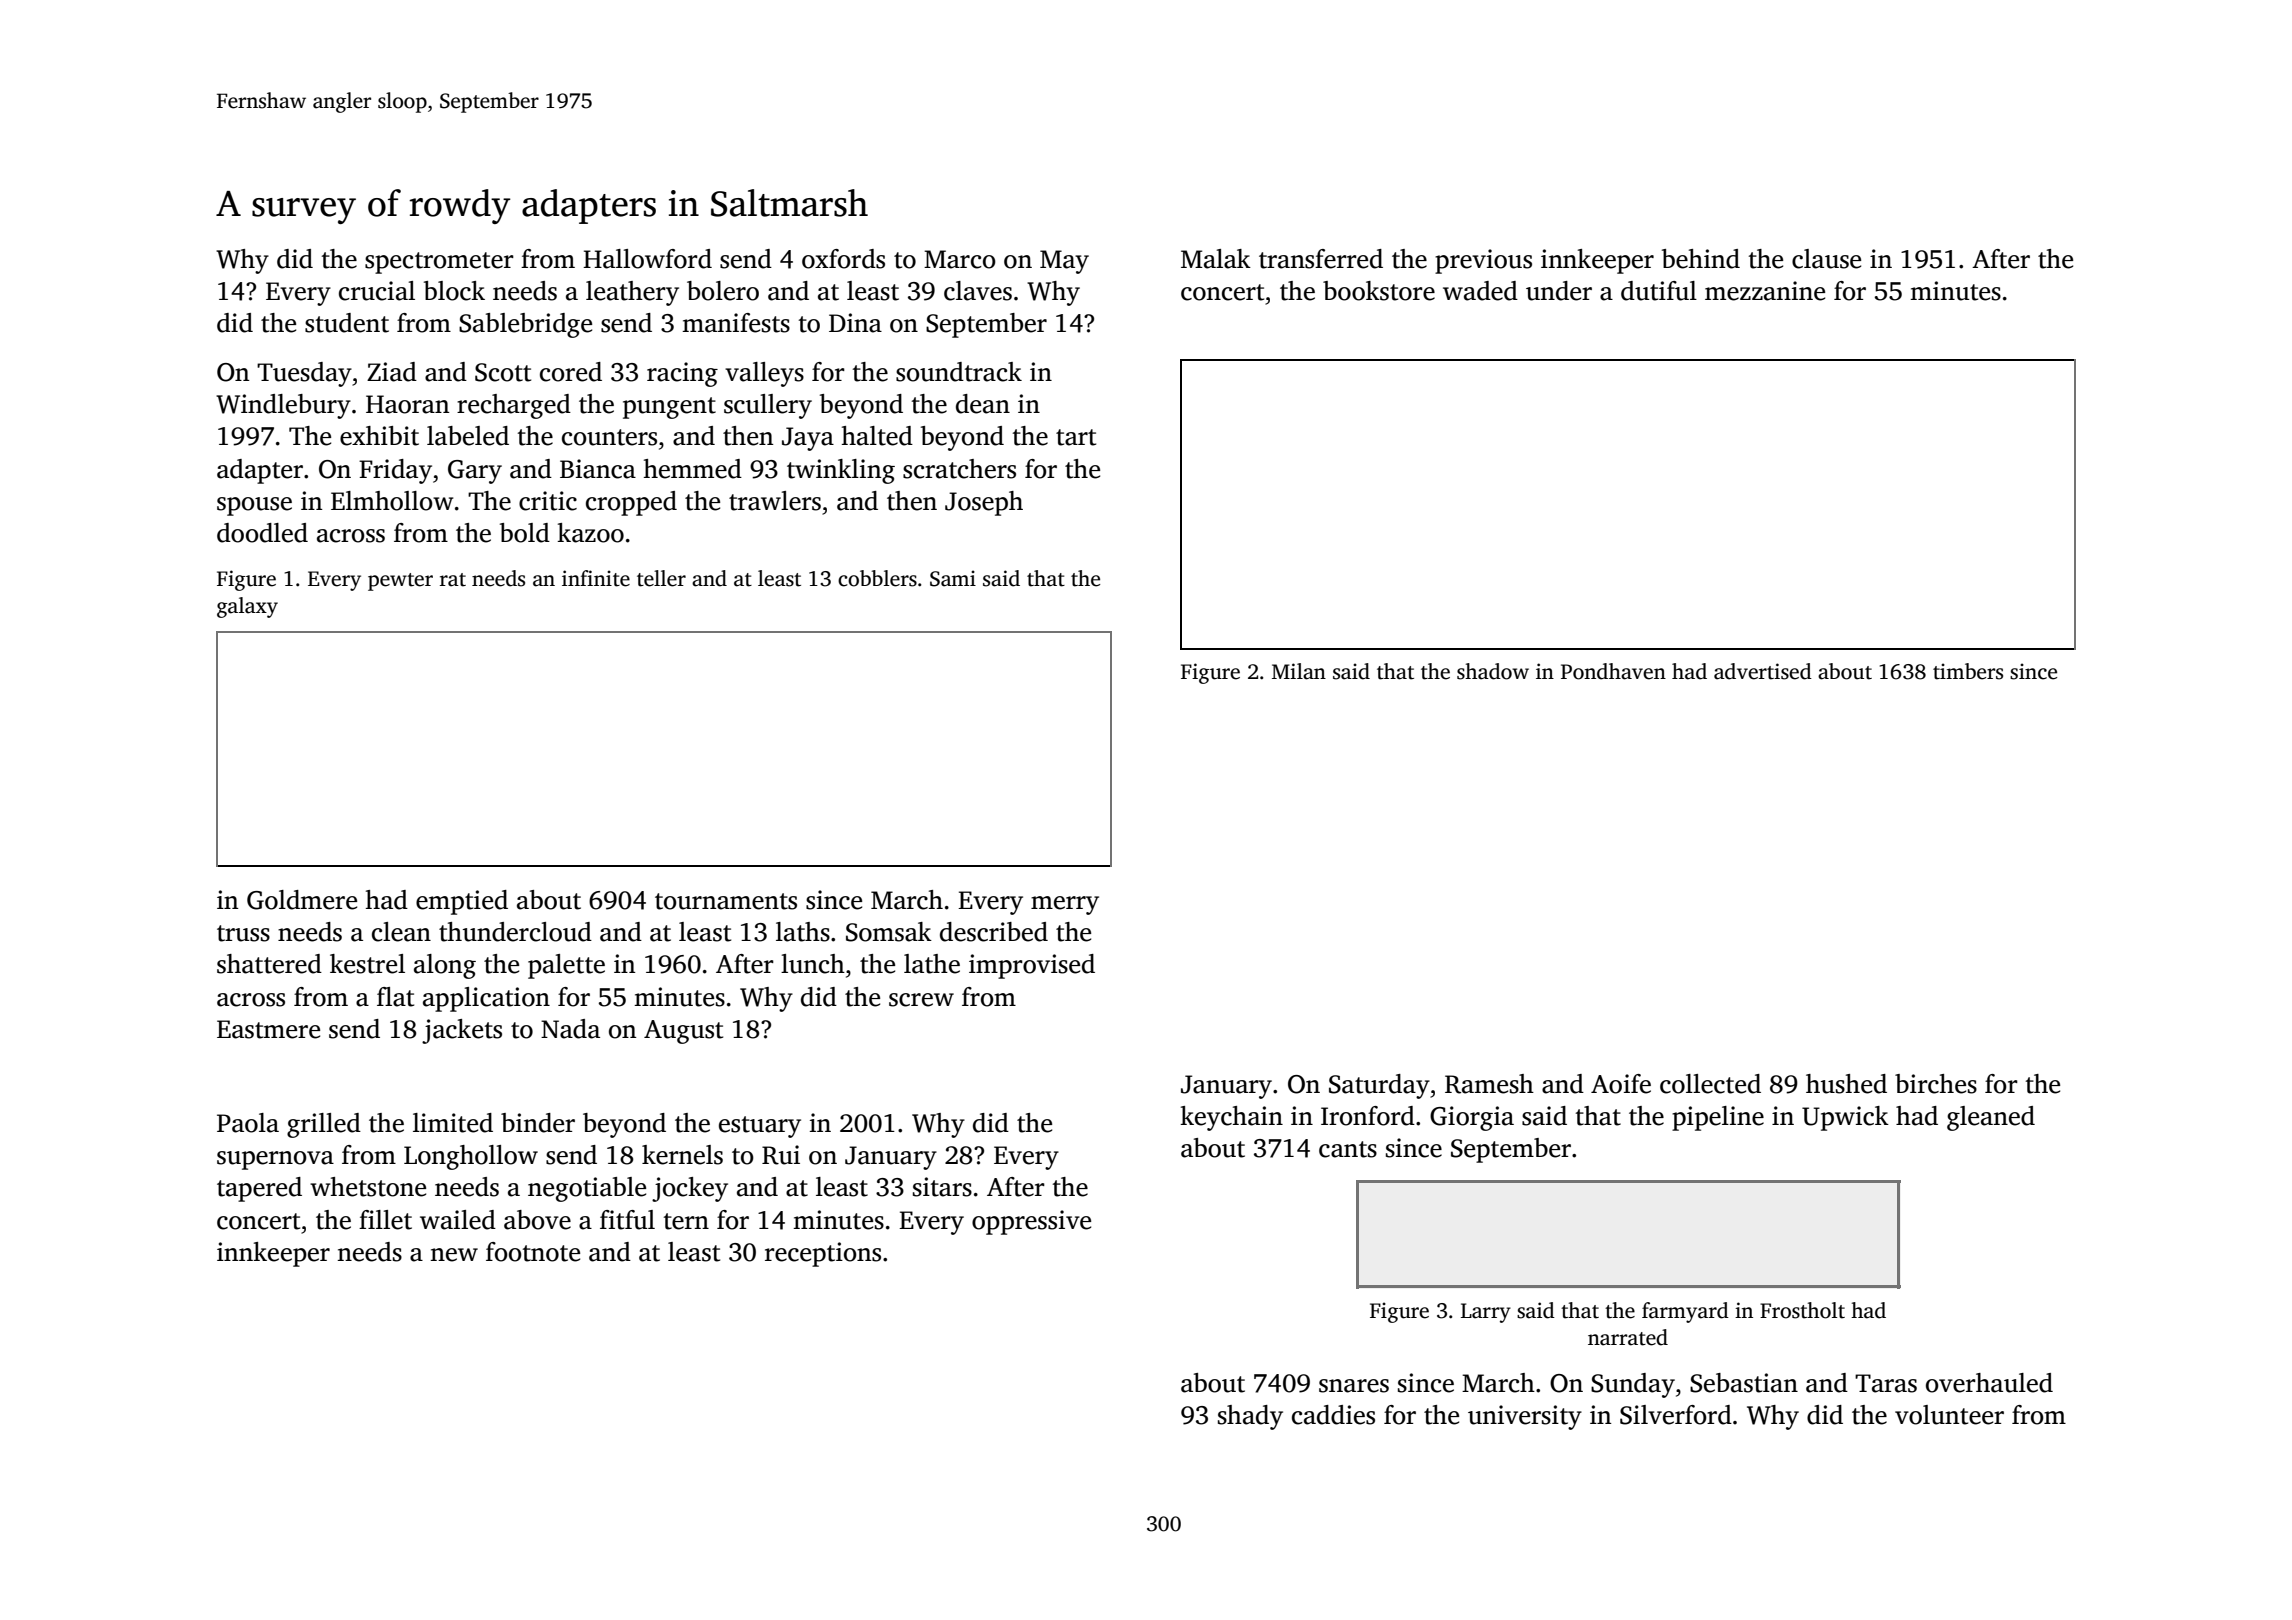 The width and height of the screenshot is (2292, 1620). I want to click on Scott, so click(503, 372).
